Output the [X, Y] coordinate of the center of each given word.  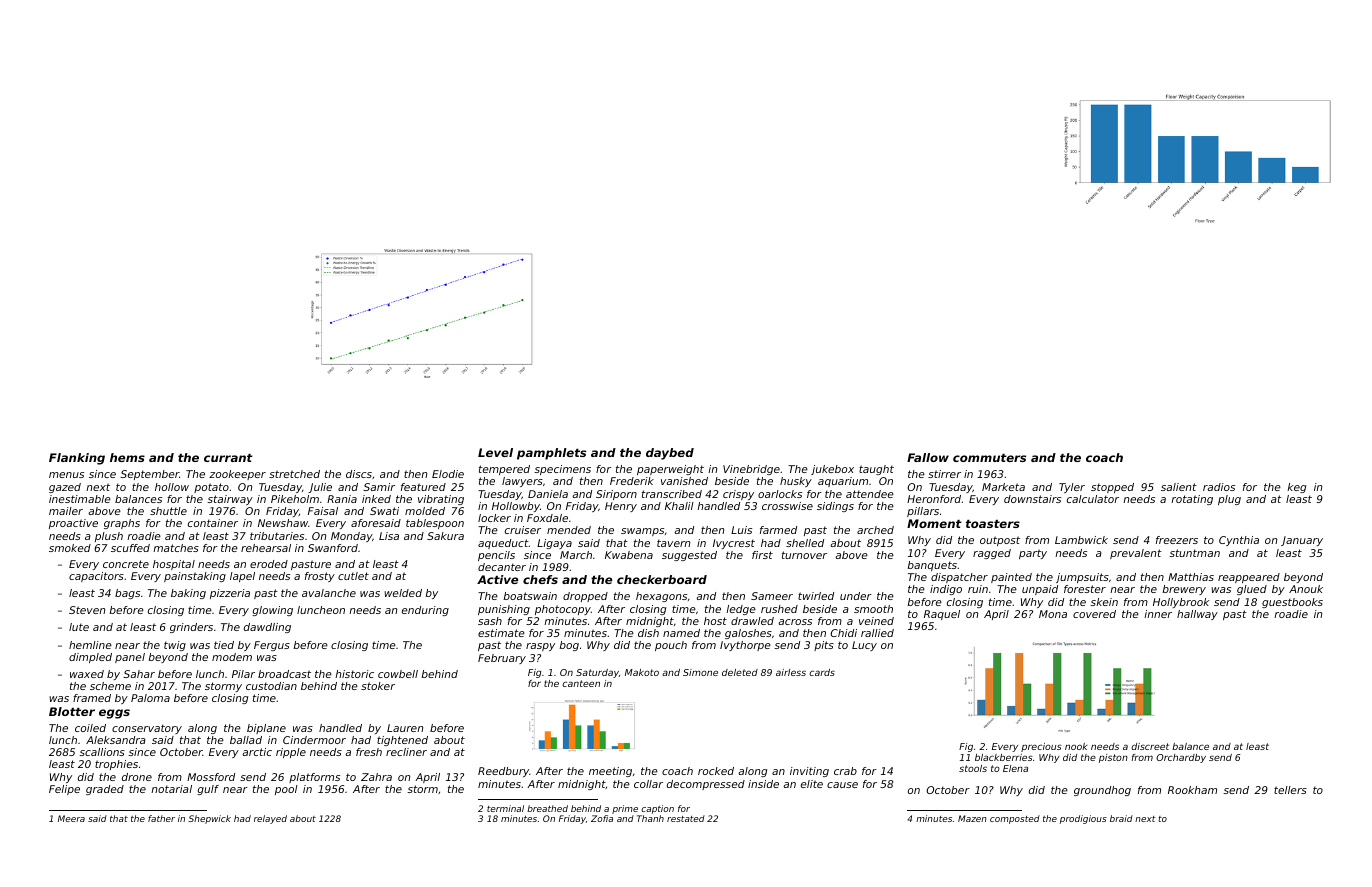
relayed [270, 819]
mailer [66, 511]
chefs [540, 579]
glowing [272, 611]
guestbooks [1292, 603]
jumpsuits [1082, 578]
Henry [621, 507]
